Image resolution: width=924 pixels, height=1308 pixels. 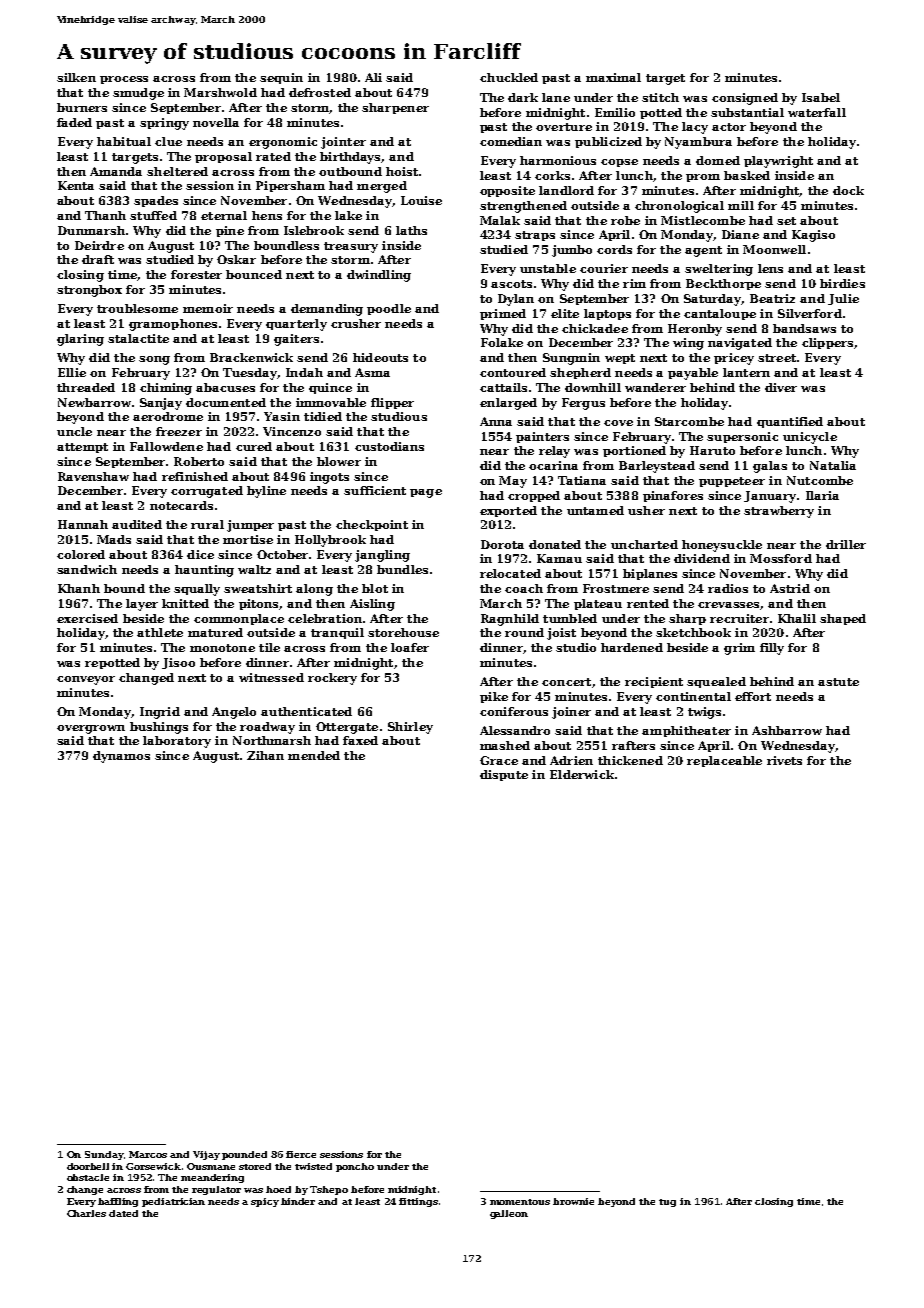 What do you see at coordinates (350, 158) in the screenshot?
I see `birthdays` at bounding box center [350, 158].
